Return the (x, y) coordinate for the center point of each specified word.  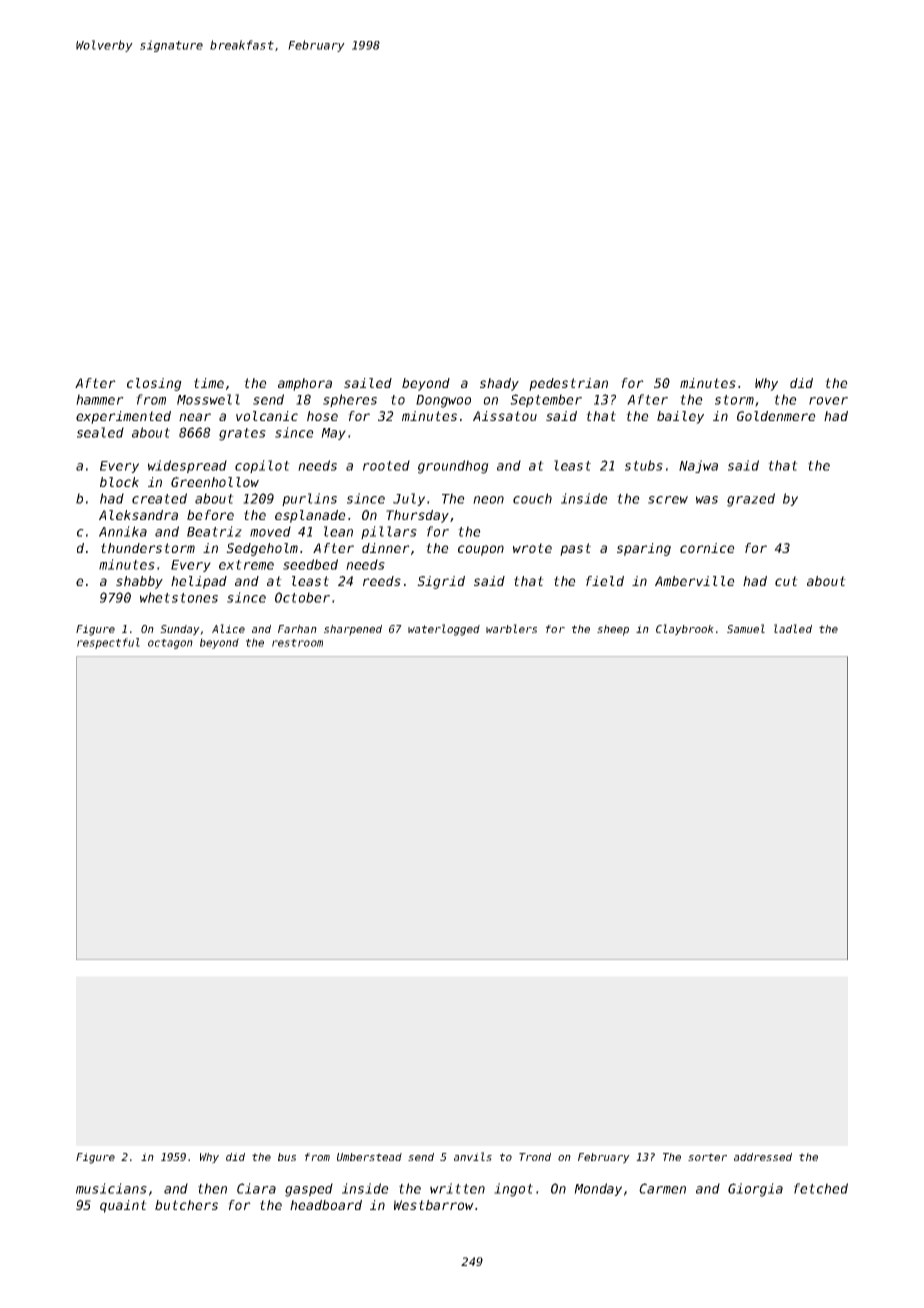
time (209, 383)
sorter (707, 1157)
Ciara (256, 1188)
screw (668, 500)
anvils (473, 1156)
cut (786, 581)
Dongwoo (443, 401)
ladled (793, 628)
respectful (108, 643)
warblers (511, 628)
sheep (613, 630)
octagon (170, 644)
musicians (111, 1188)
